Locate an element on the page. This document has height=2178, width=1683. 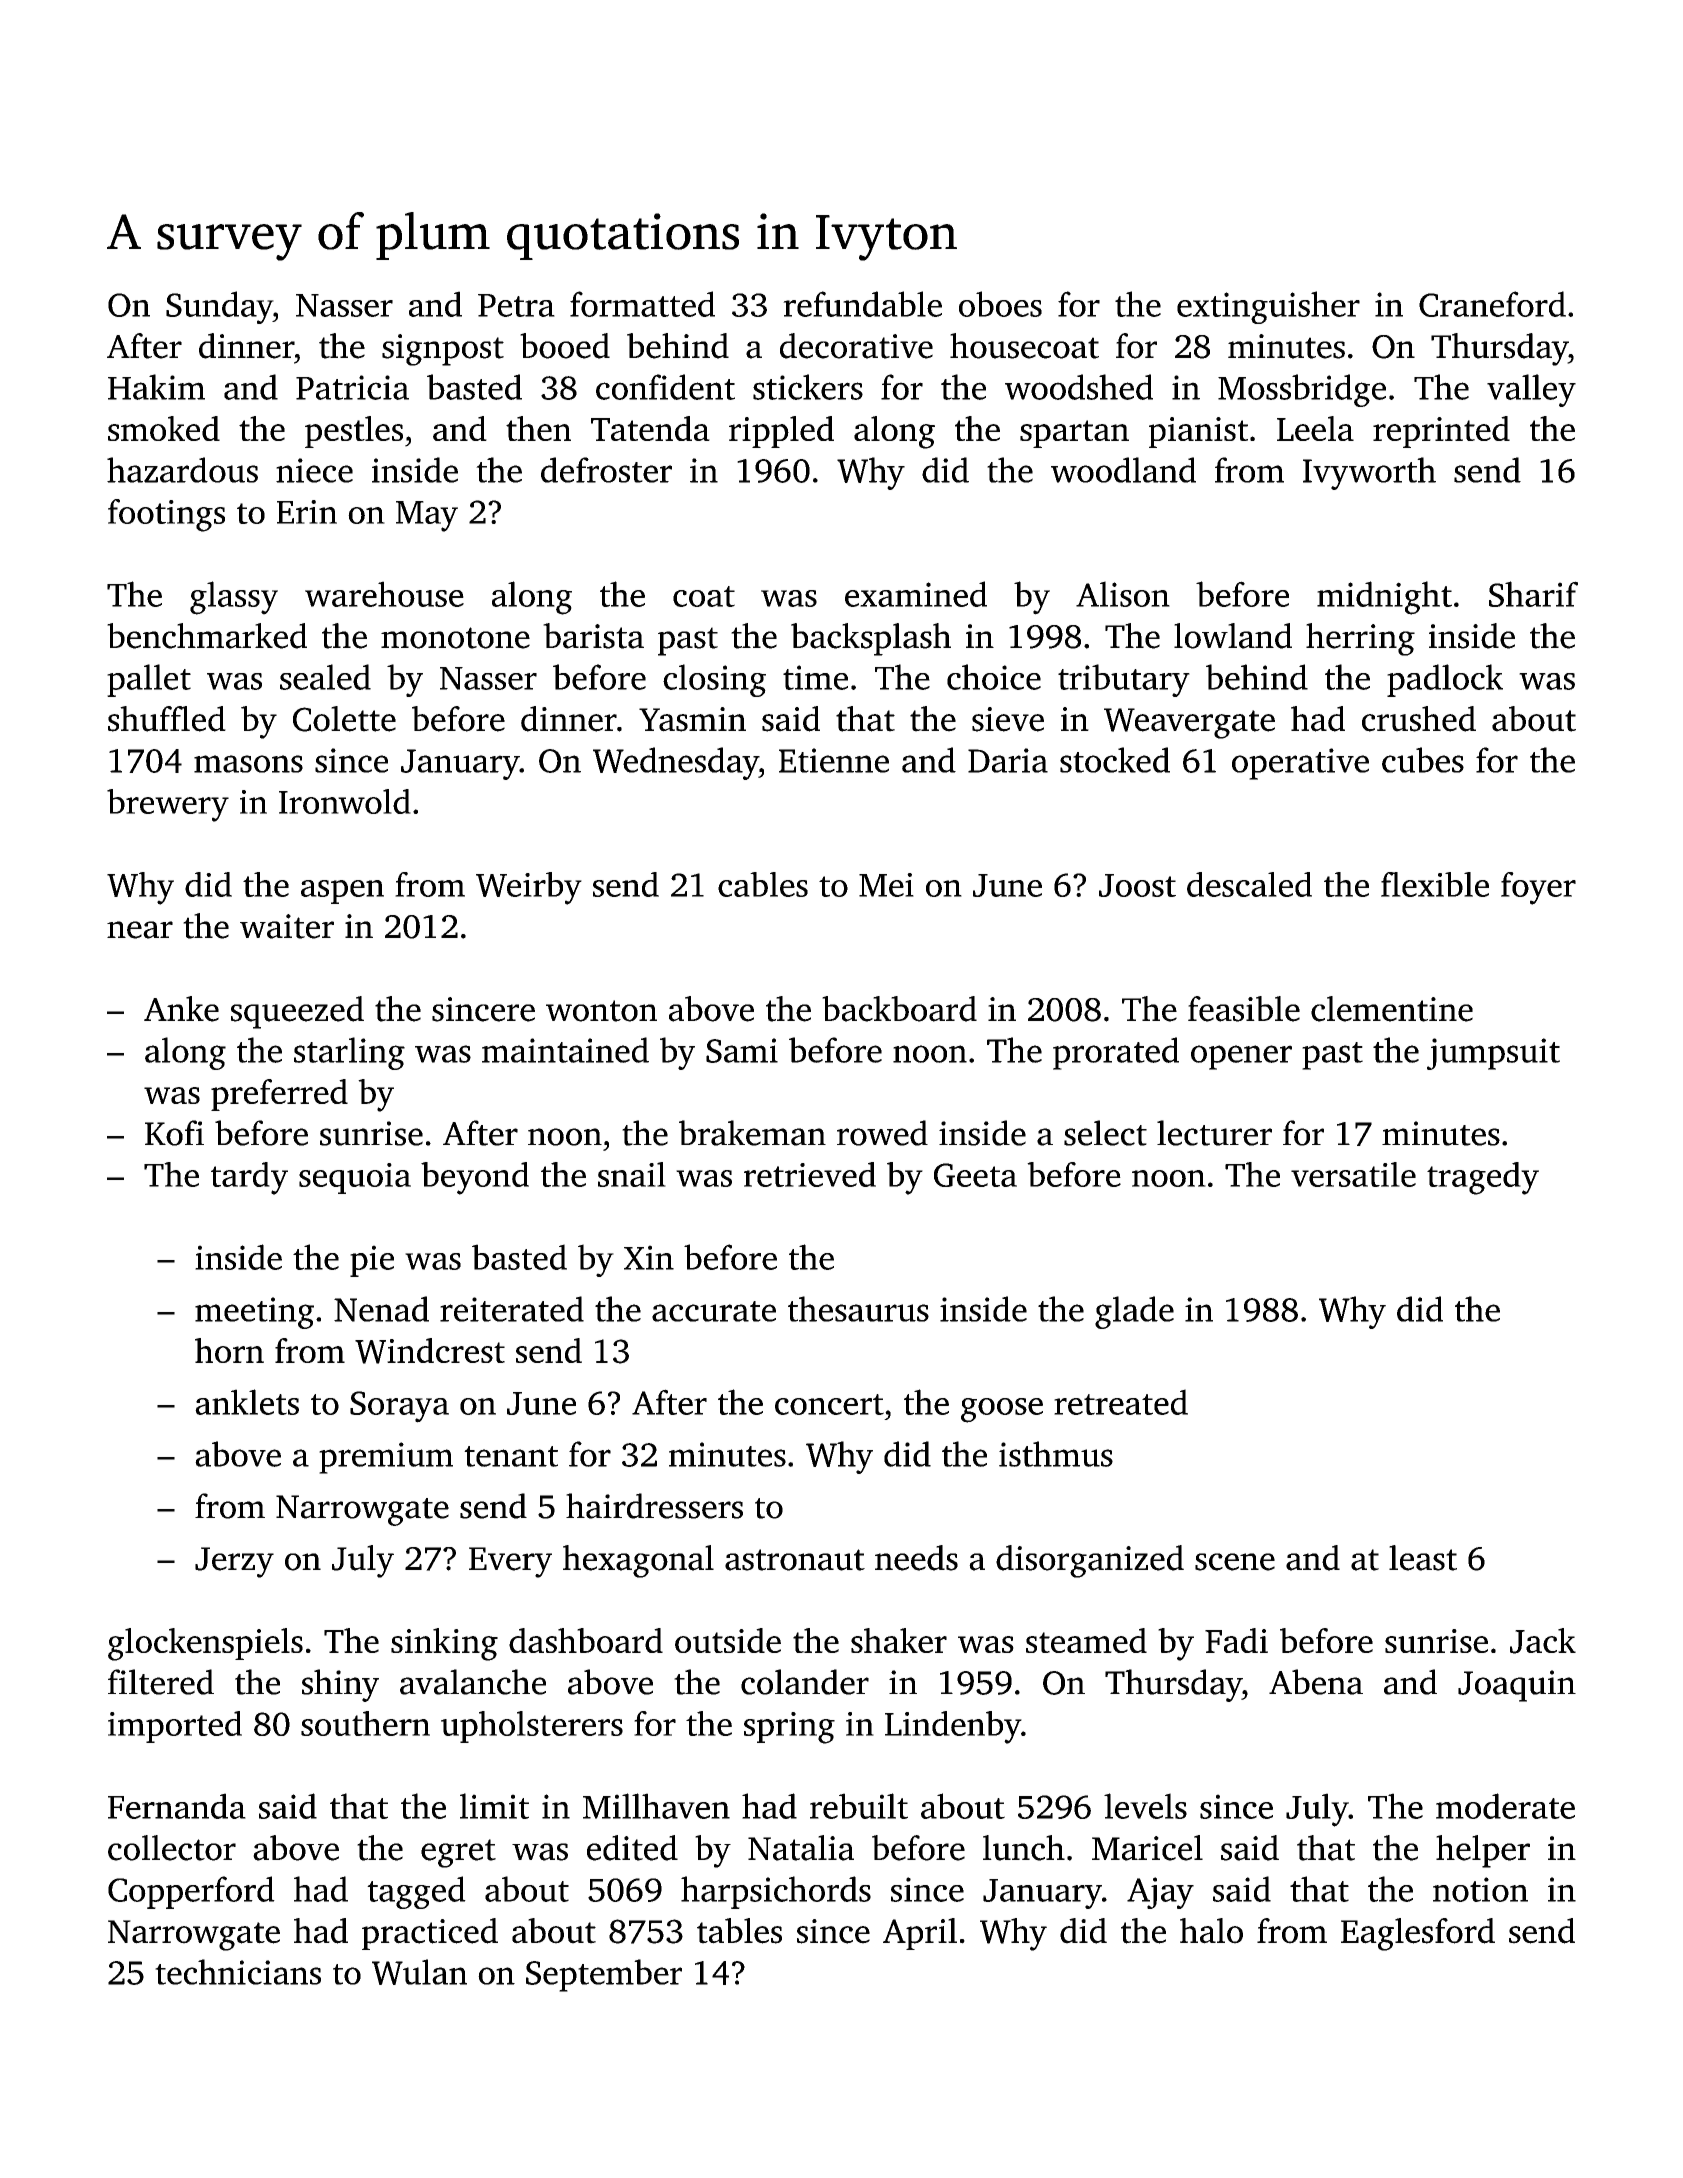
tragedy is located at coordinates (1483, 1178).
